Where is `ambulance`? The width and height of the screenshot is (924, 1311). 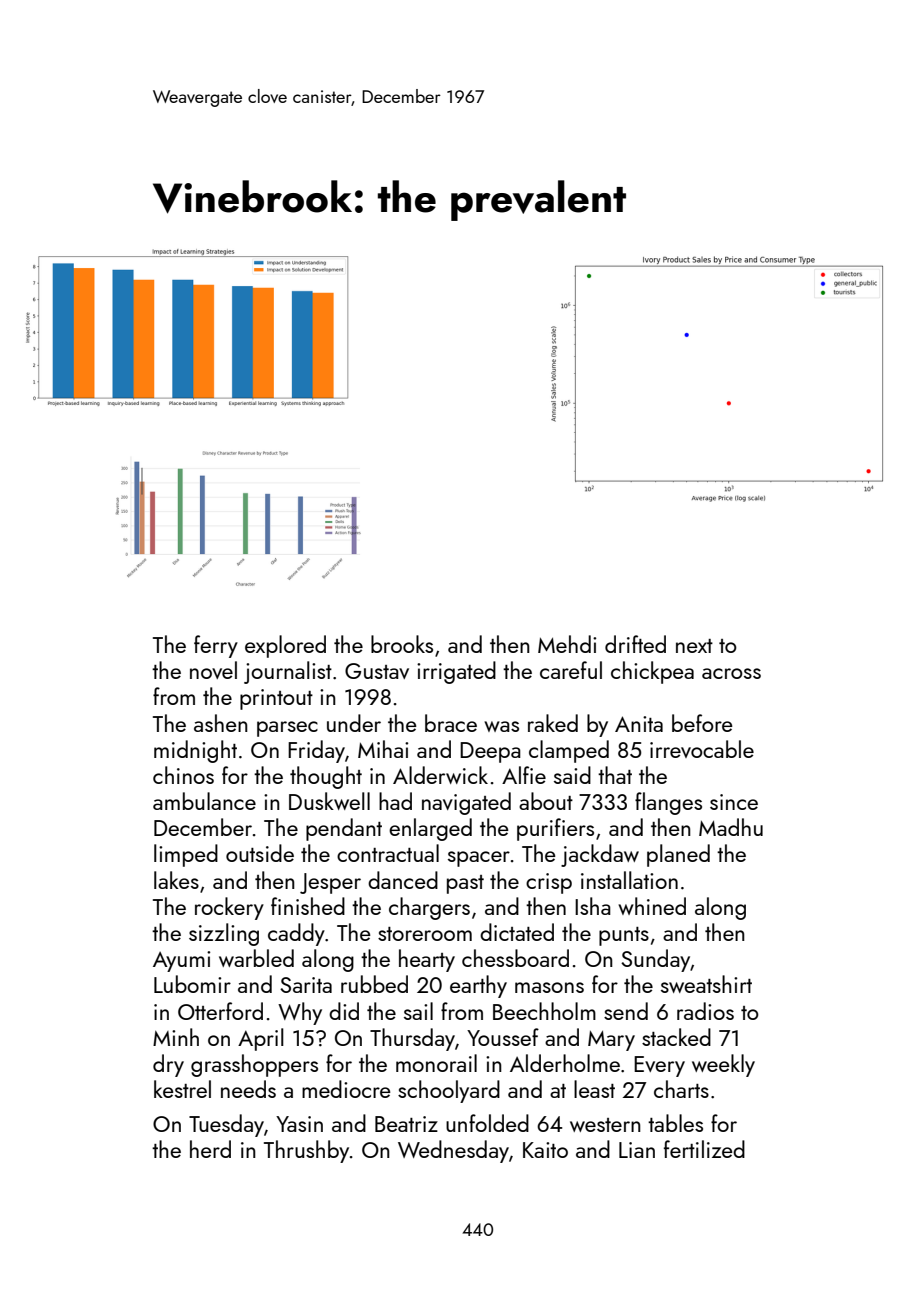
ambulance is located at coordinates (204, 801).
